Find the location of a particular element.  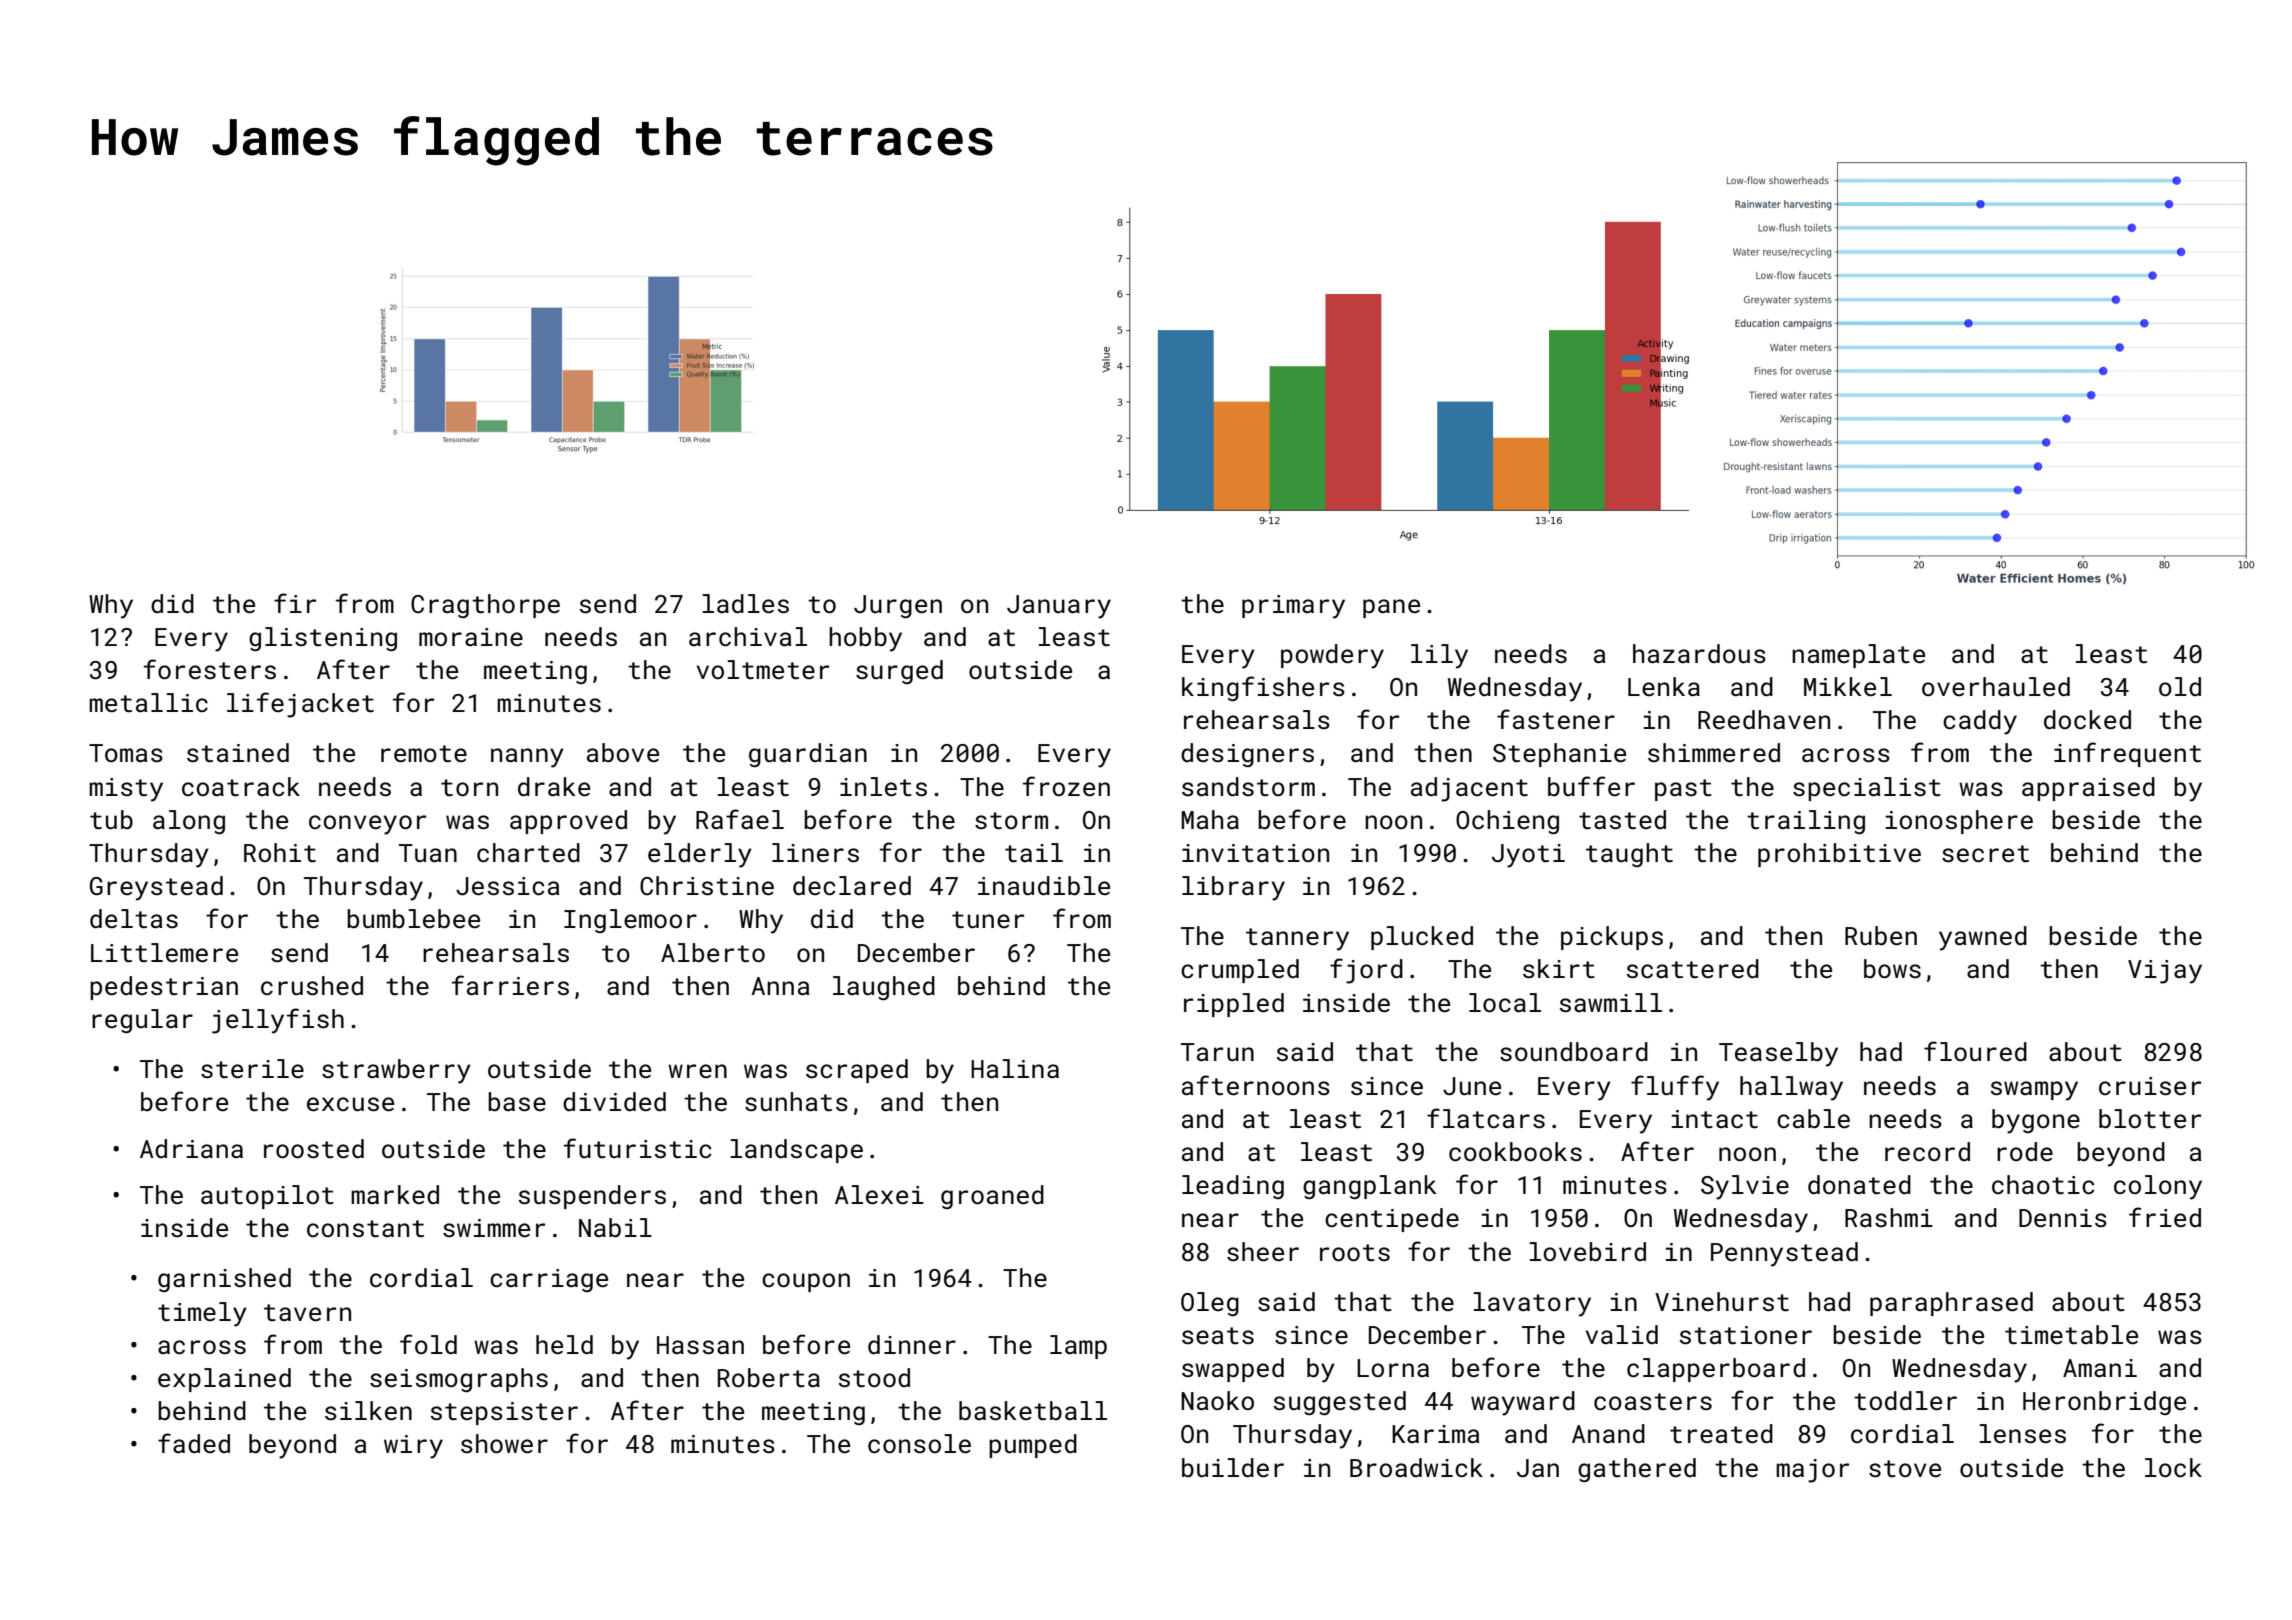

wiry is located at coordinates (413, 1447).
